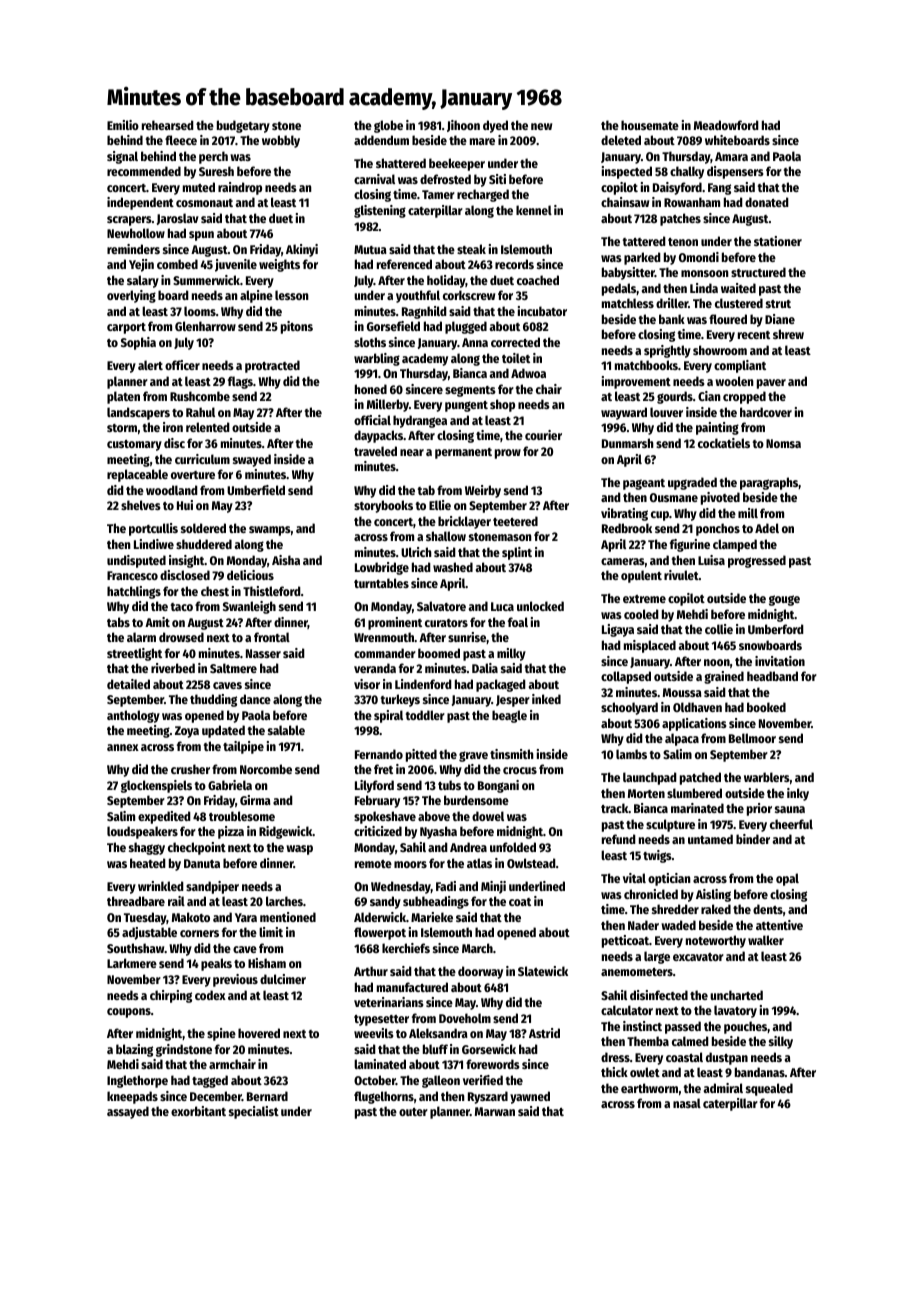 The height and width of the screenshot is (1308, 924). Describe the element at coordinates (382, 568) in the screenshot. I see `Lowbridge` at that location.
